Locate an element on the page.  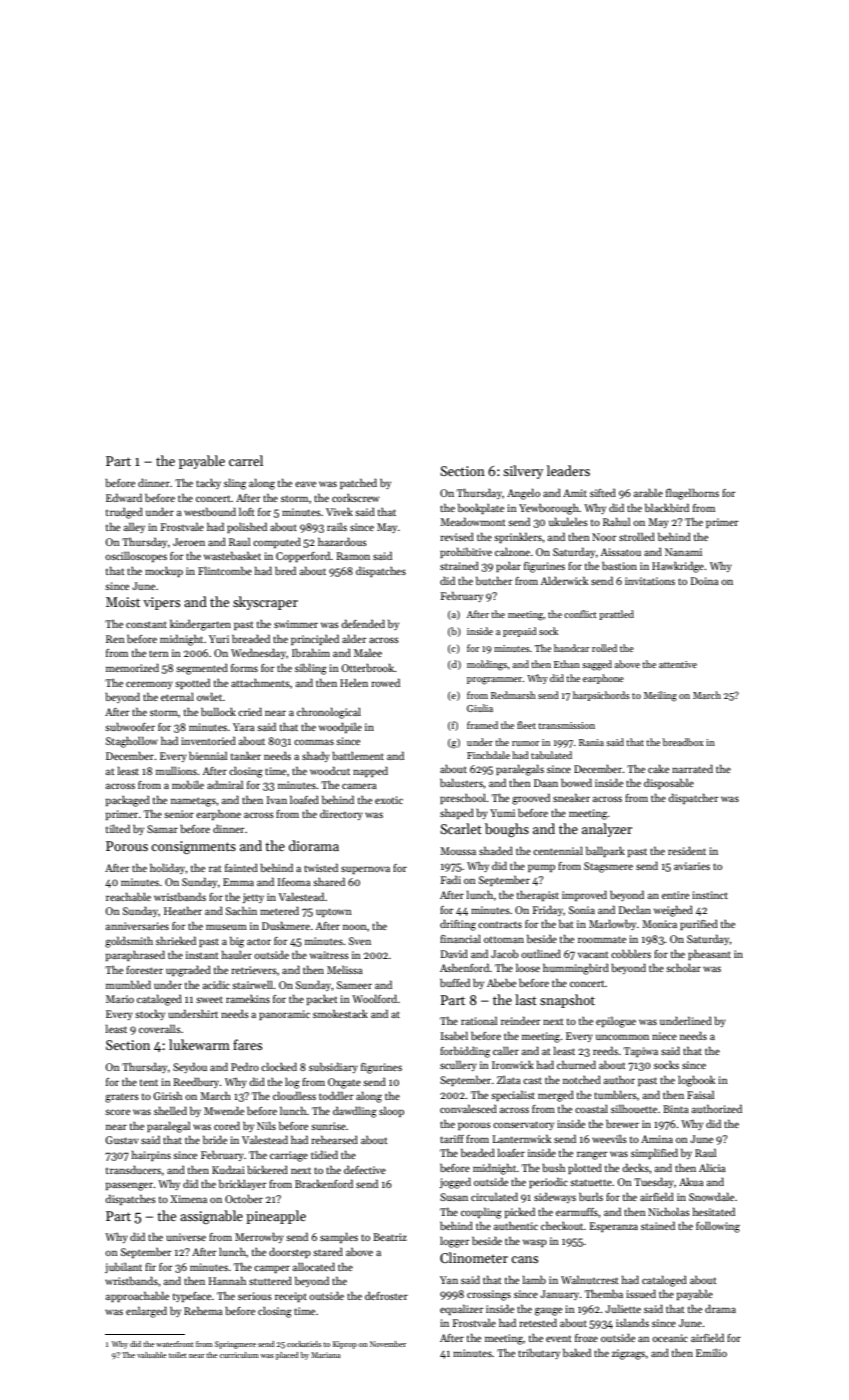
Nils is located at coordinates (266, 1125).
